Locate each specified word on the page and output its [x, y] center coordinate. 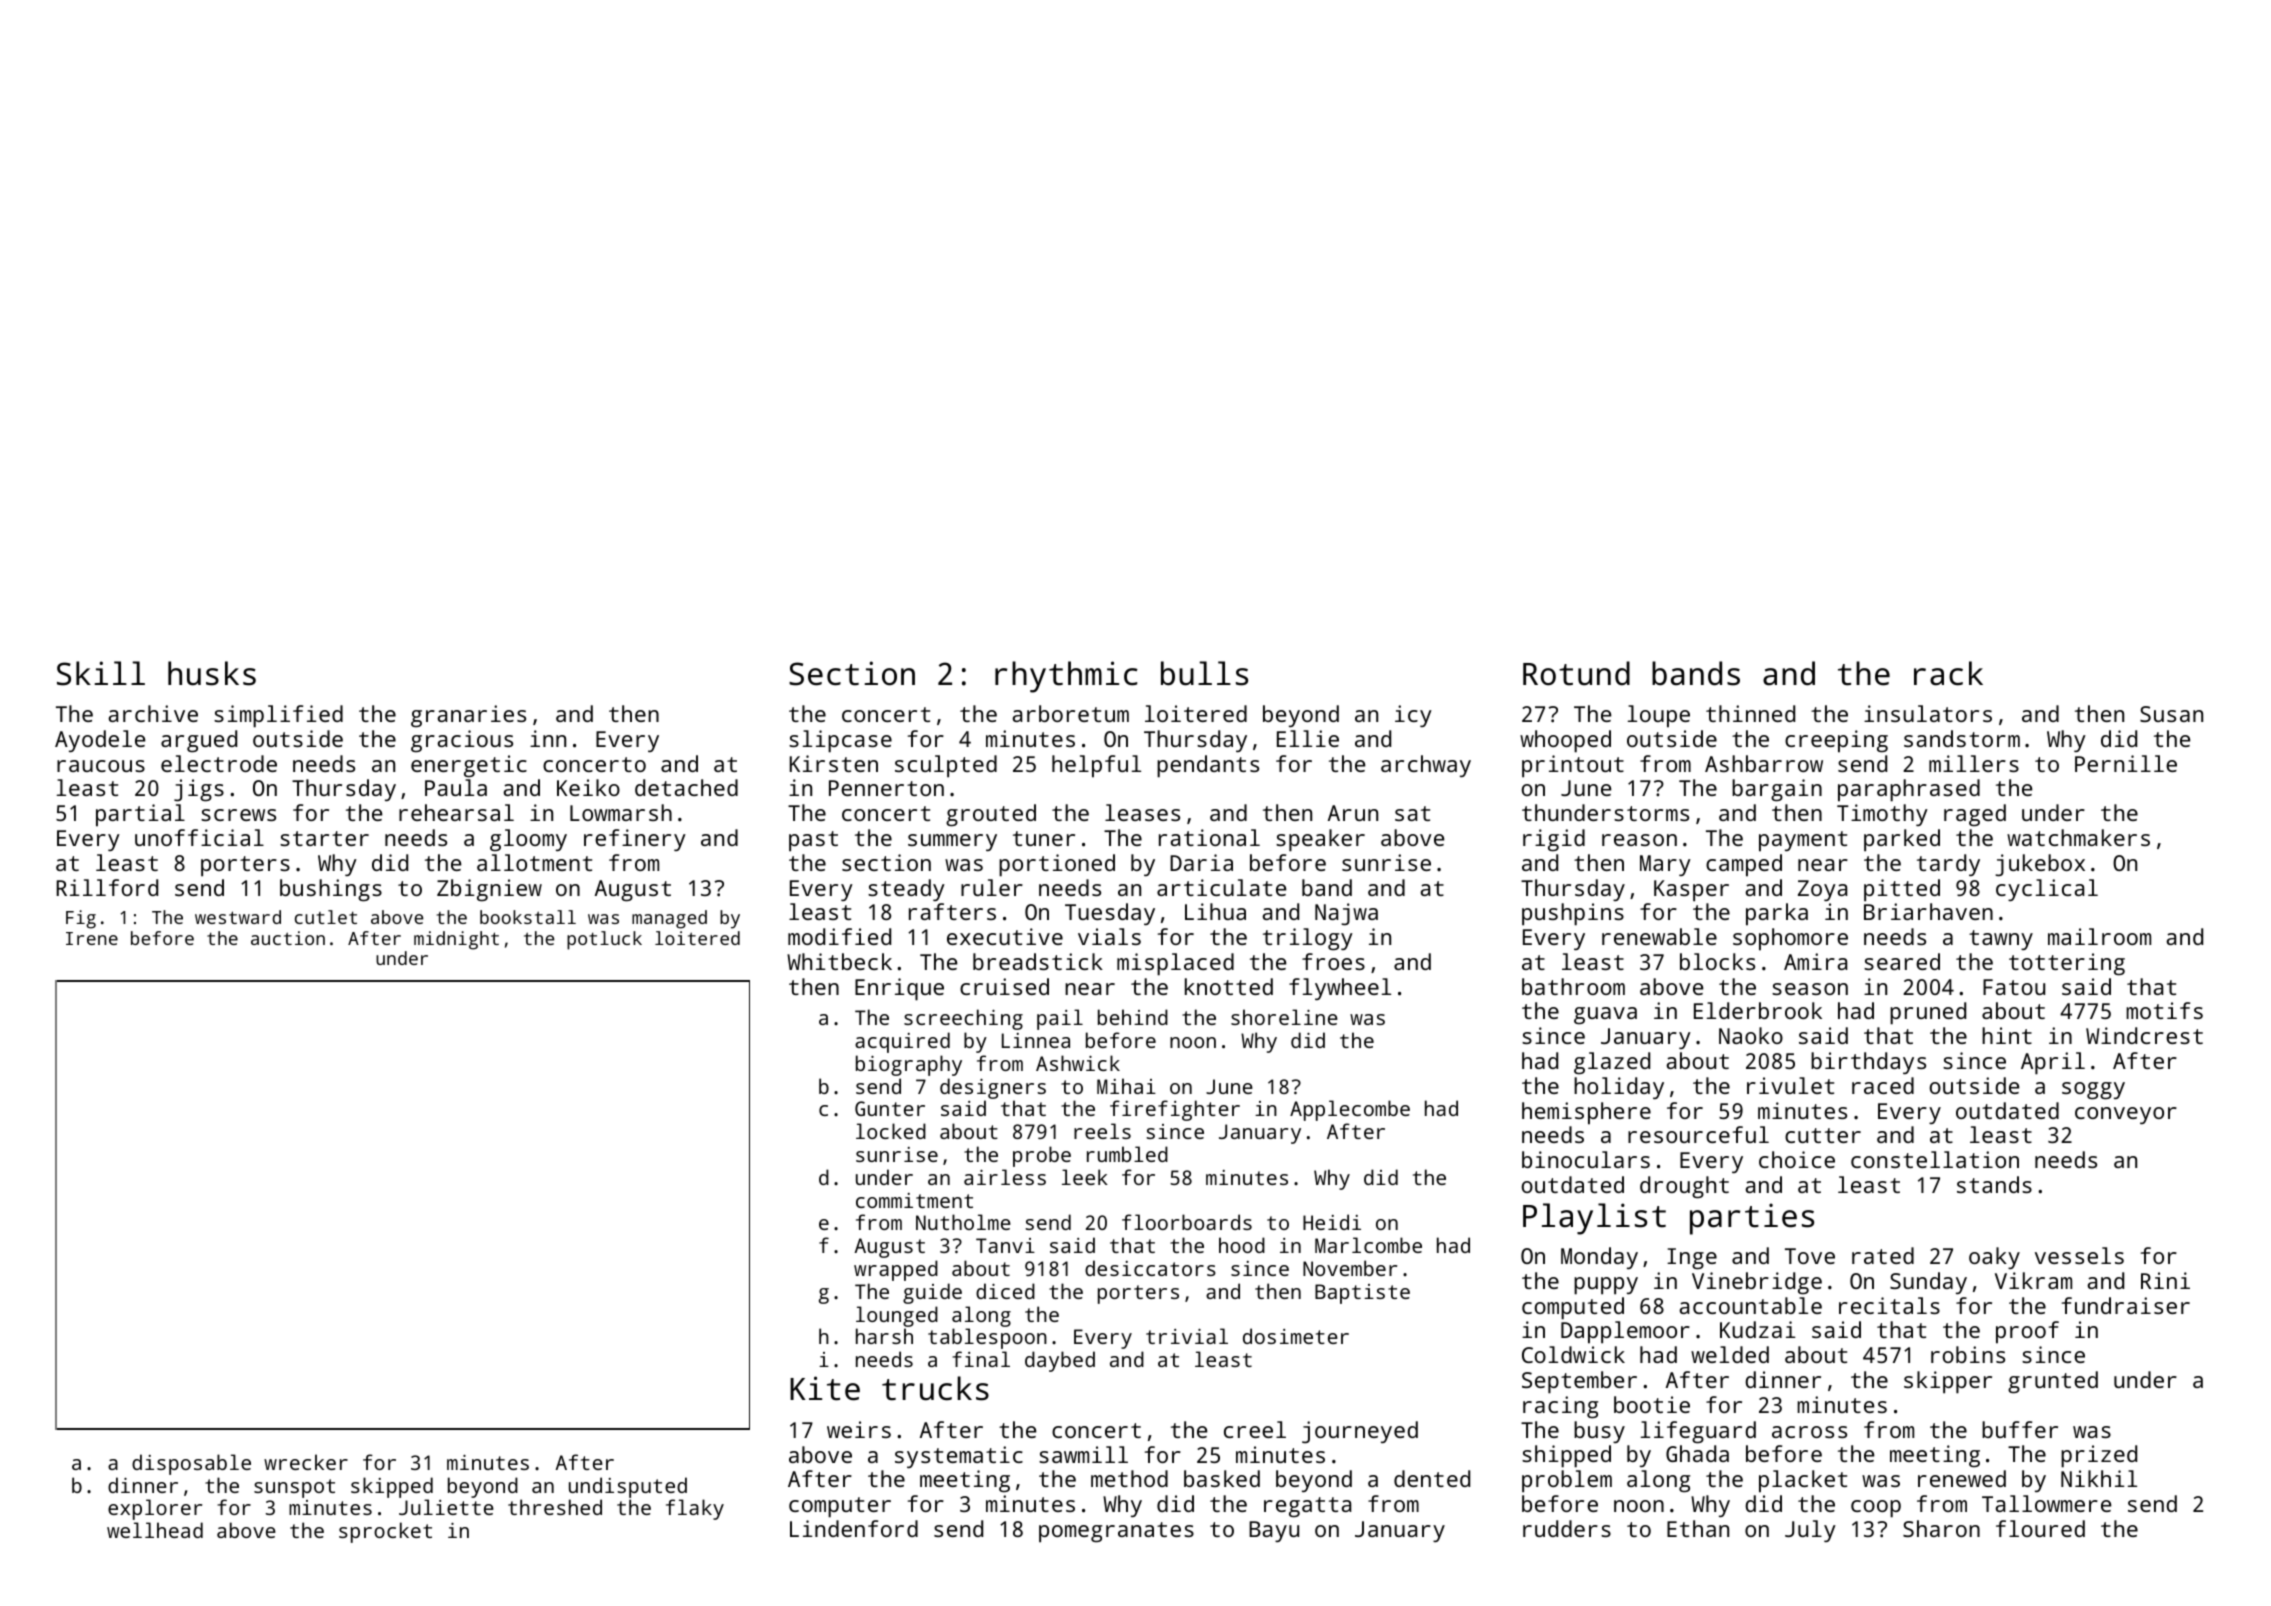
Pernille [2126, 763]
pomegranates [1116, 1532]
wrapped [896, 1270]
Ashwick [1078, 1063]
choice [1797, 1159]
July [1810, 1531]
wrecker [306, 1462]
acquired [902, 1042]
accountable [1750, 1305]
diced [1005, 1291]
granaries [468, 716]
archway [1426, 766]
